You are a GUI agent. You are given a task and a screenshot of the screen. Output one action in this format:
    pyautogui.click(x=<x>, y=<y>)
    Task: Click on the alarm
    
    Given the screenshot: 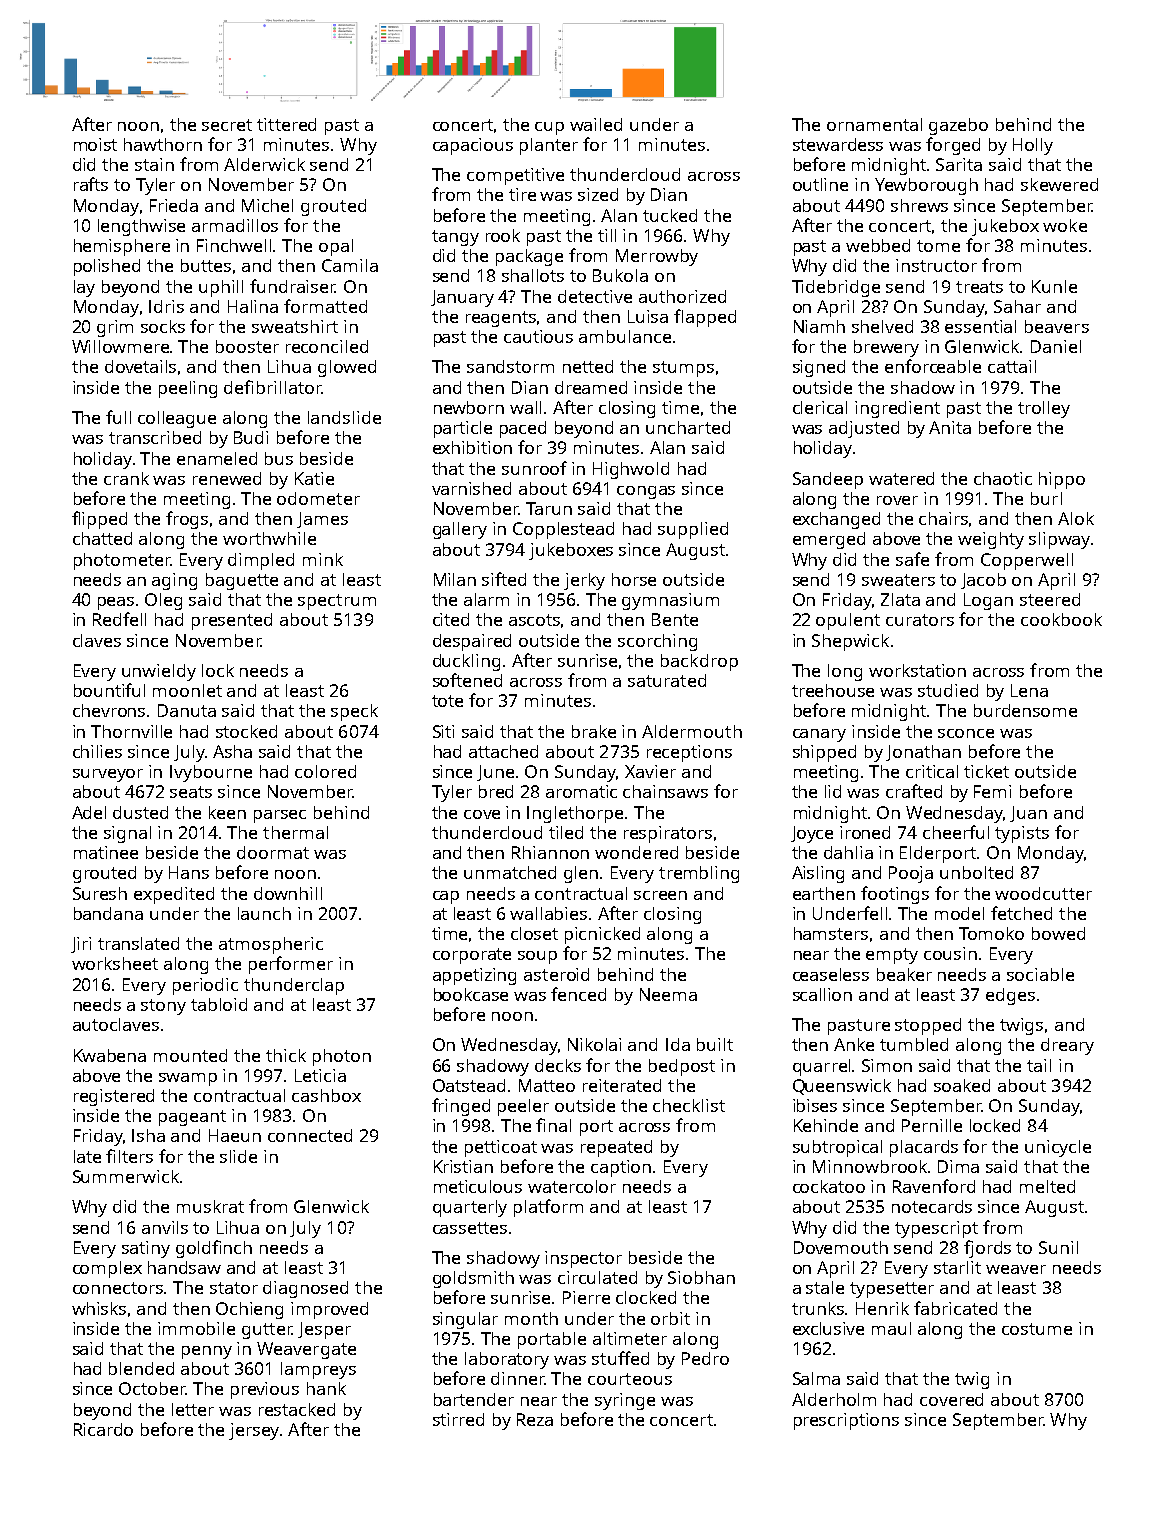 What is the action you would take?
    pyautogui.click(x=486, y=599)
